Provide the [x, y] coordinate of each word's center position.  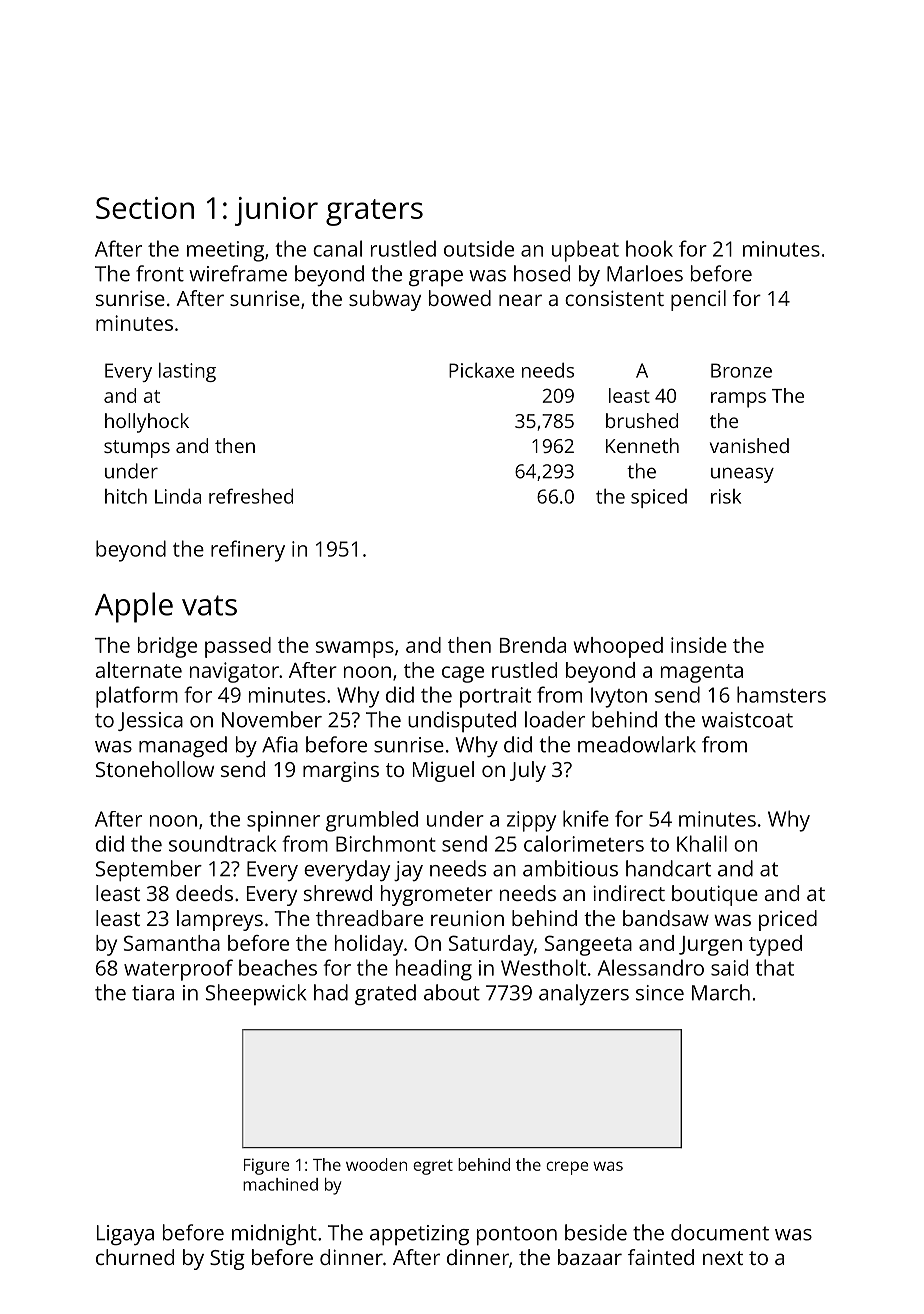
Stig [227, 1260]
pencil [698, 300]
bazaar [590, 1257]
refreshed [251, 496]
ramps [738, 400]
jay [408, 871]
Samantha [172, 943]
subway [385, 300]
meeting [225, 251]
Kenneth [642, 445]
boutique [715, 895]
